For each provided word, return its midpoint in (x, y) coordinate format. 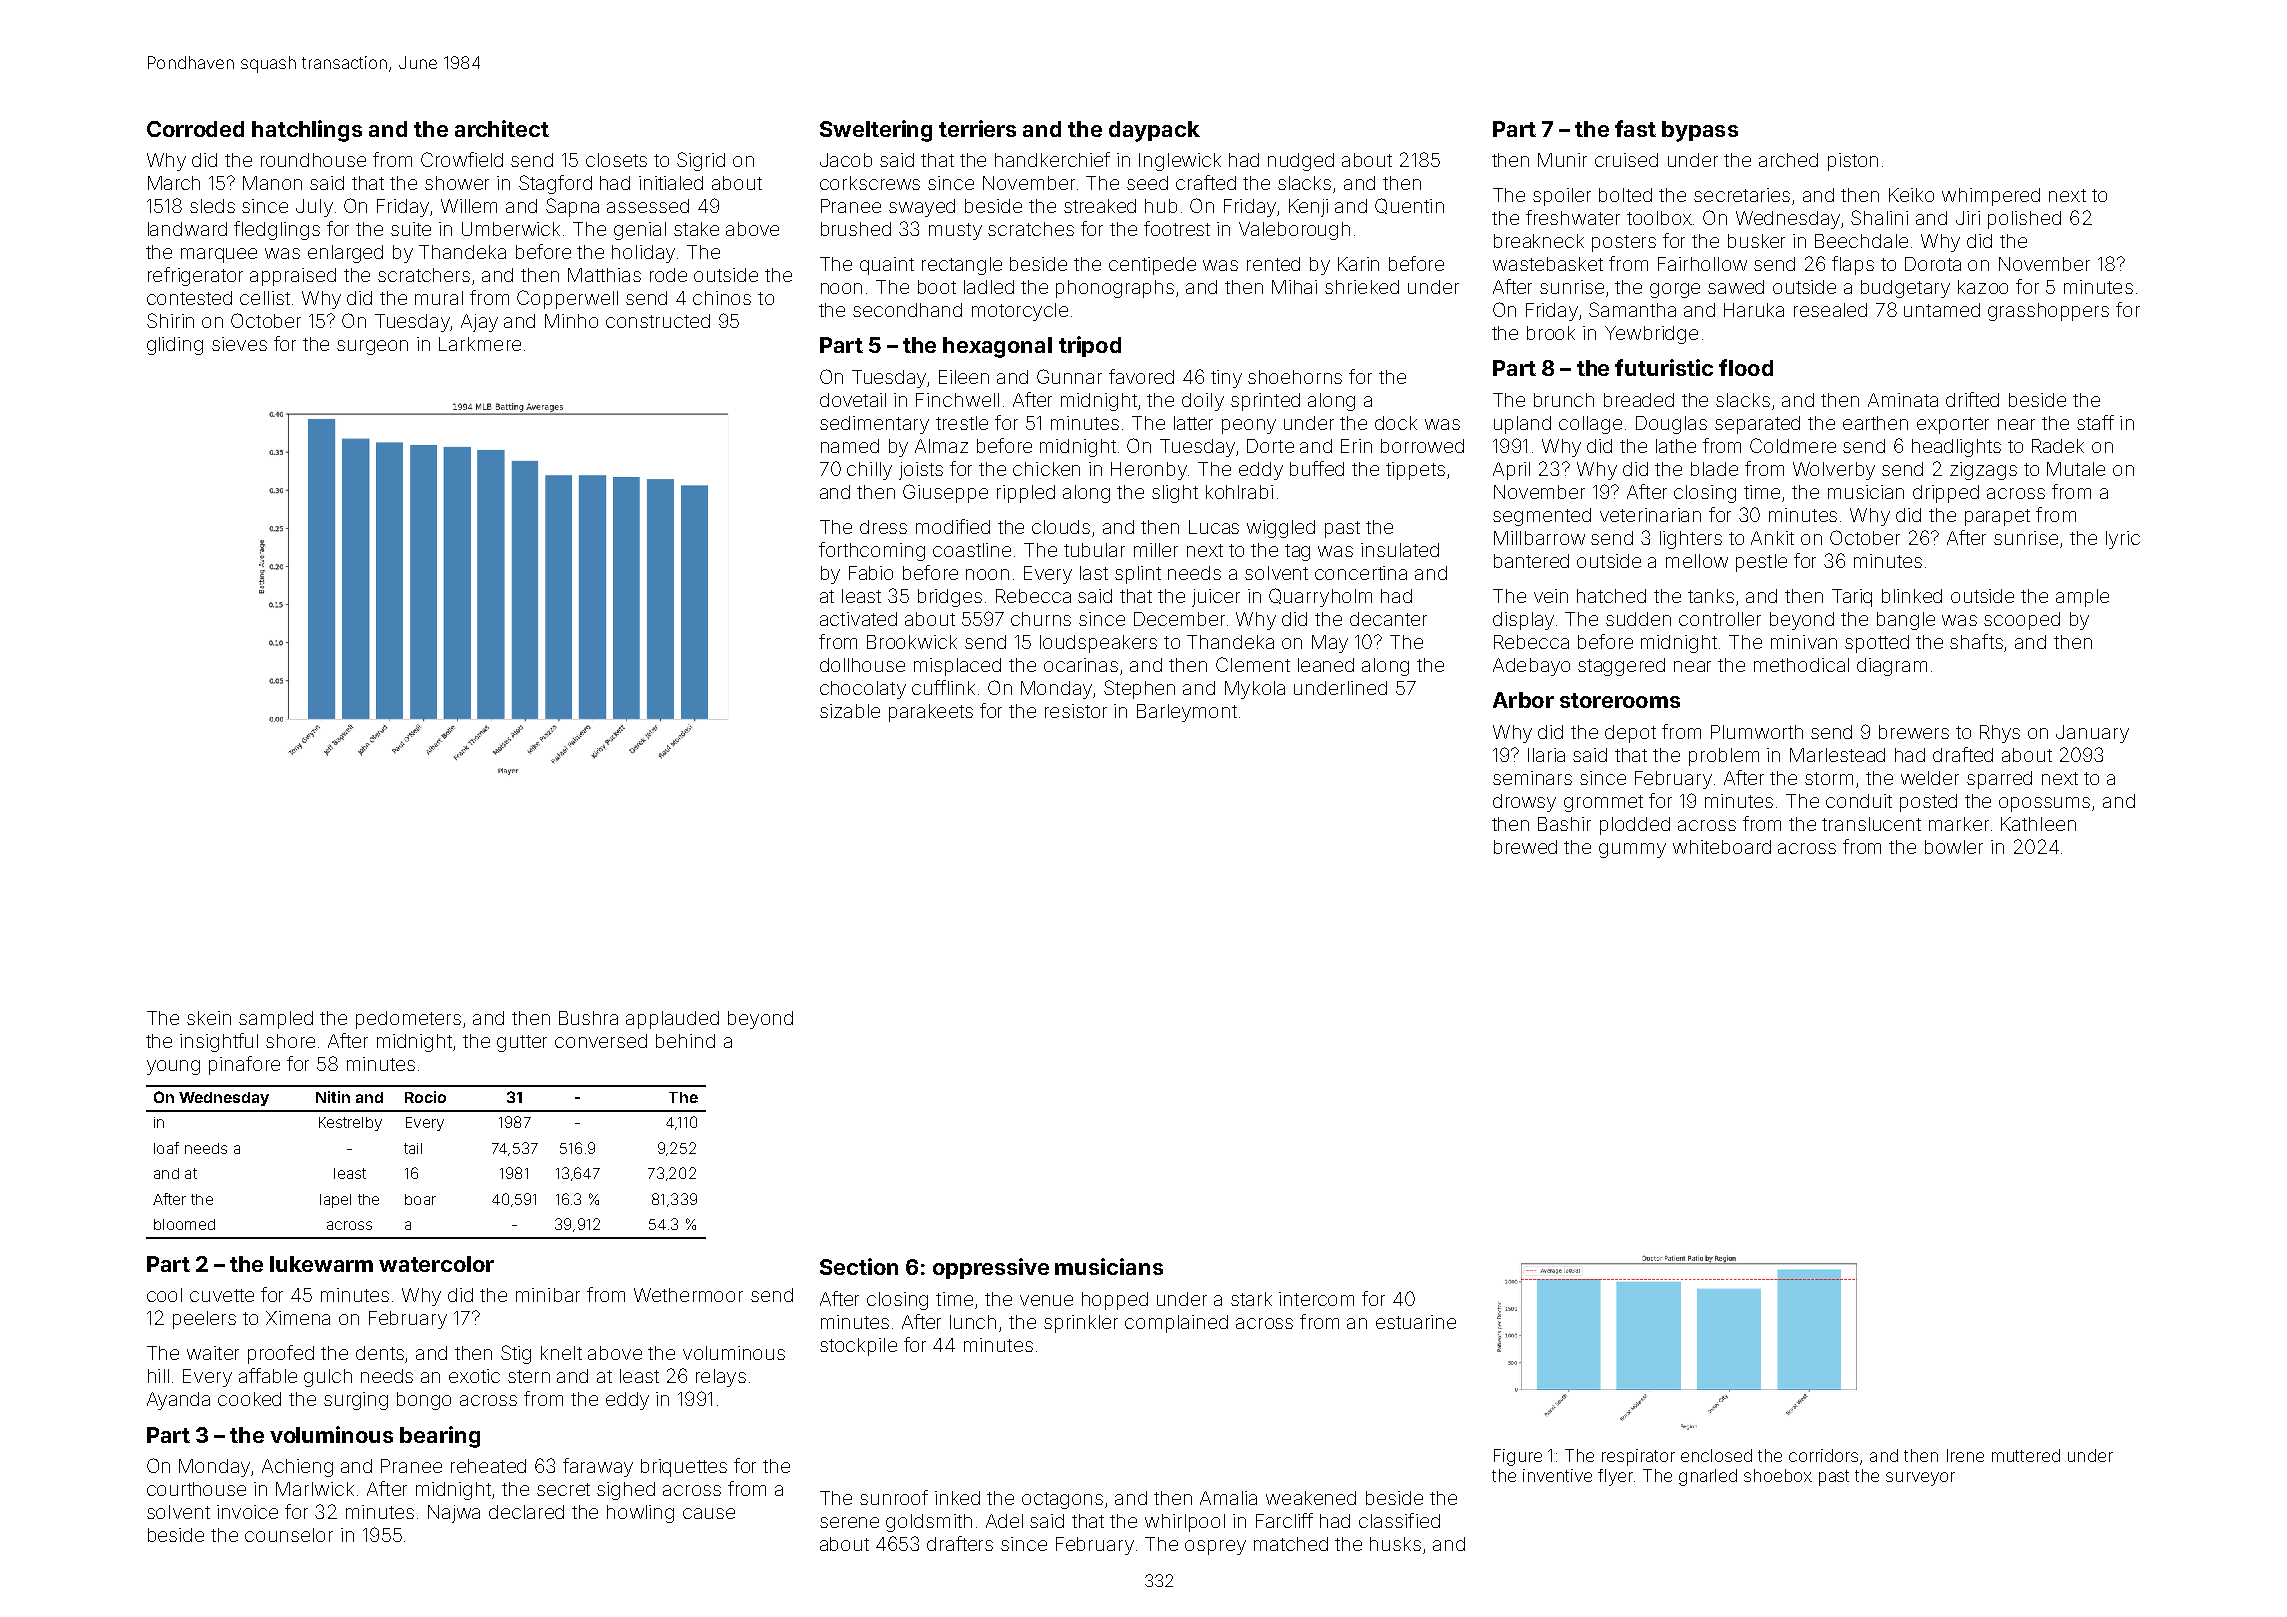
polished (2024, 220)
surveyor (1920, 1479)
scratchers (424, 275)
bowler (1954, 847)
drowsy (1524, 803)
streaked (1100, 206)
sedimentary (874, 425)
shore (290, 1041)
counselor (289, 1535)
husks (1395, 1544)
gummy (1632, 850)
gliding (175, 346)
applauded (672, 1020)
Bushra (588, 1018)
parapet (1997, 517)
